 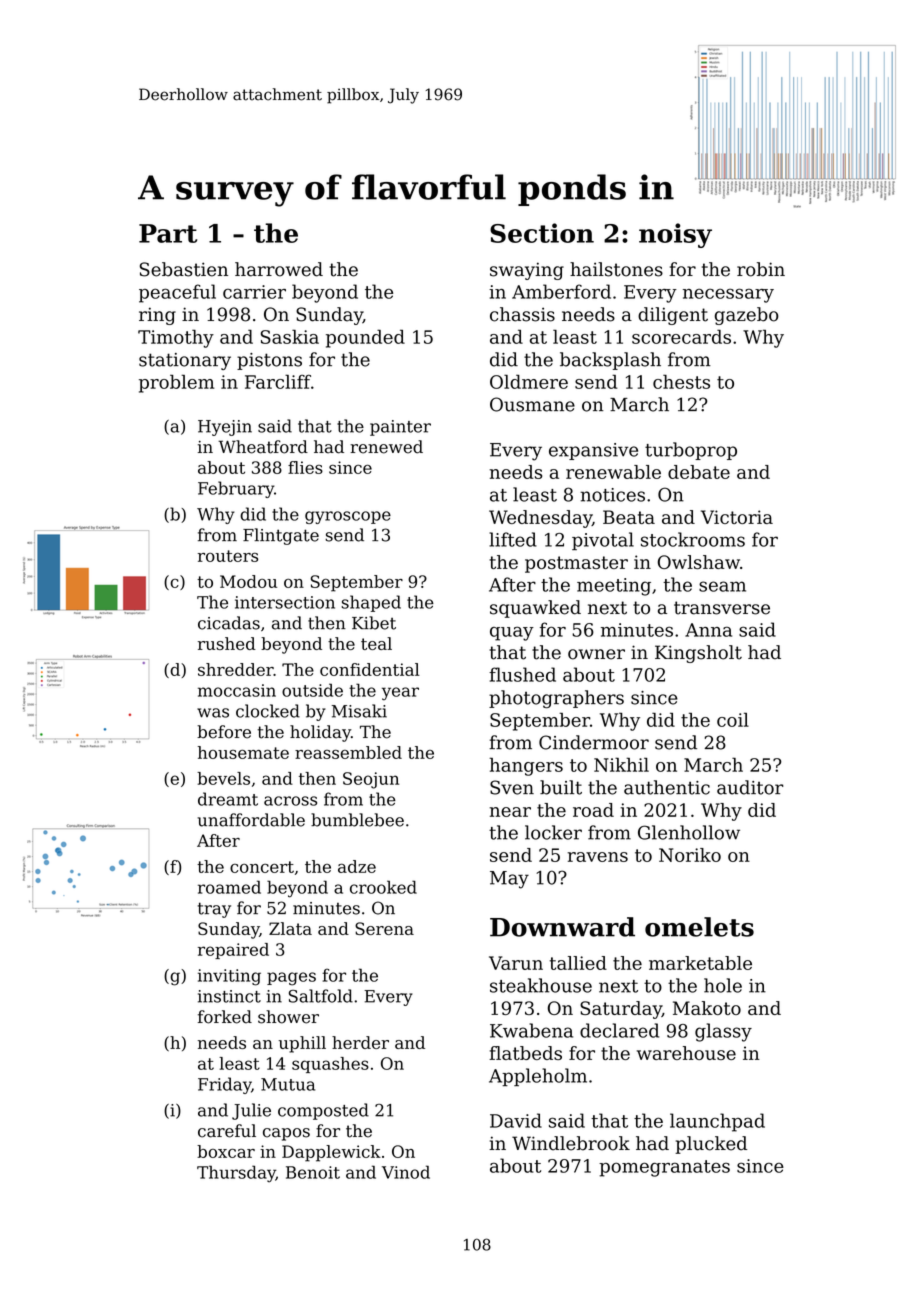 I want to click on Glenhollow, so click(x=689, y=832).
